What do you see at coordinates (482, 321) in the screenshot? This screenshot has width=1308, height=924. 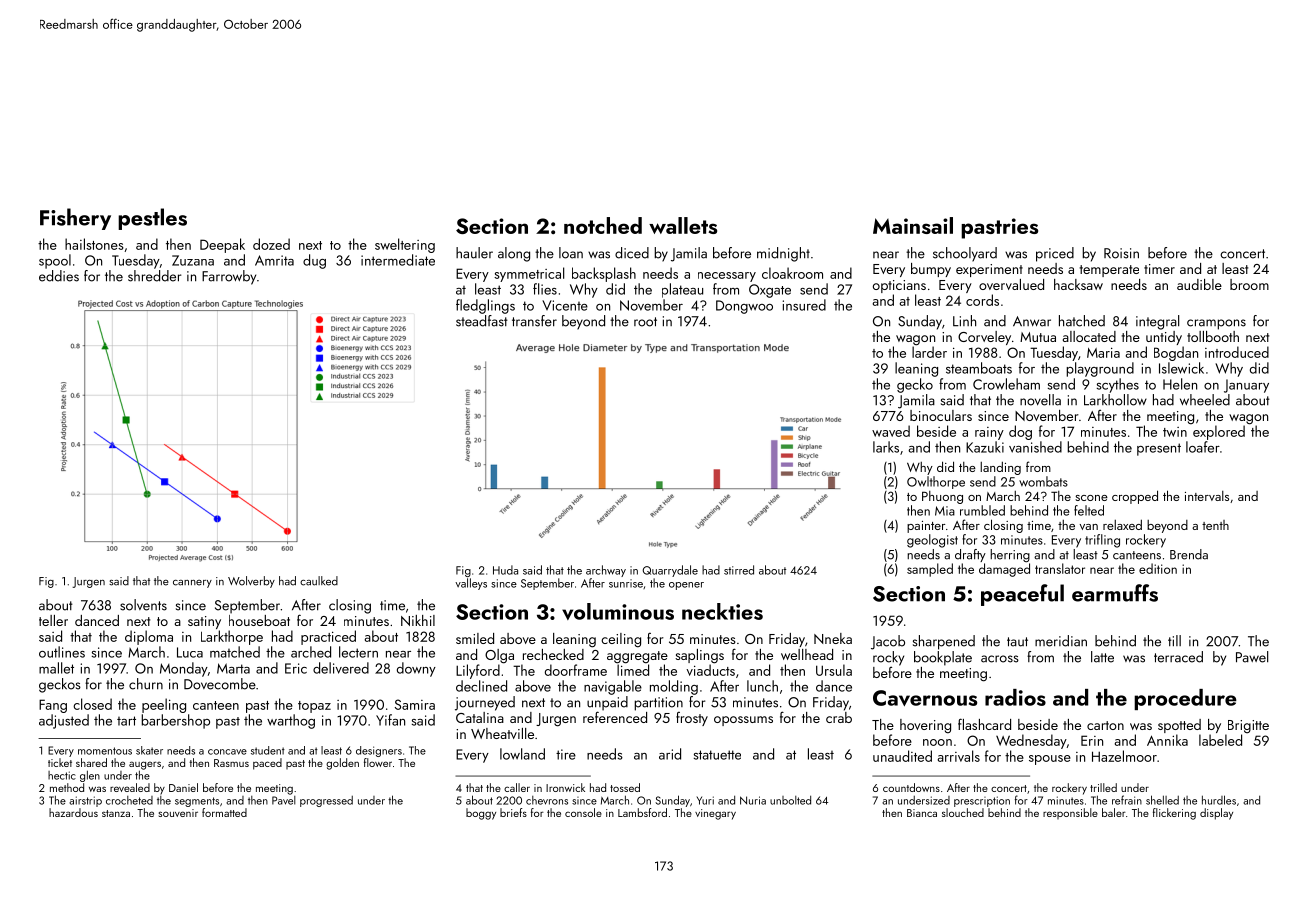 I see `steadfast` at bounding box center [482, 321].
